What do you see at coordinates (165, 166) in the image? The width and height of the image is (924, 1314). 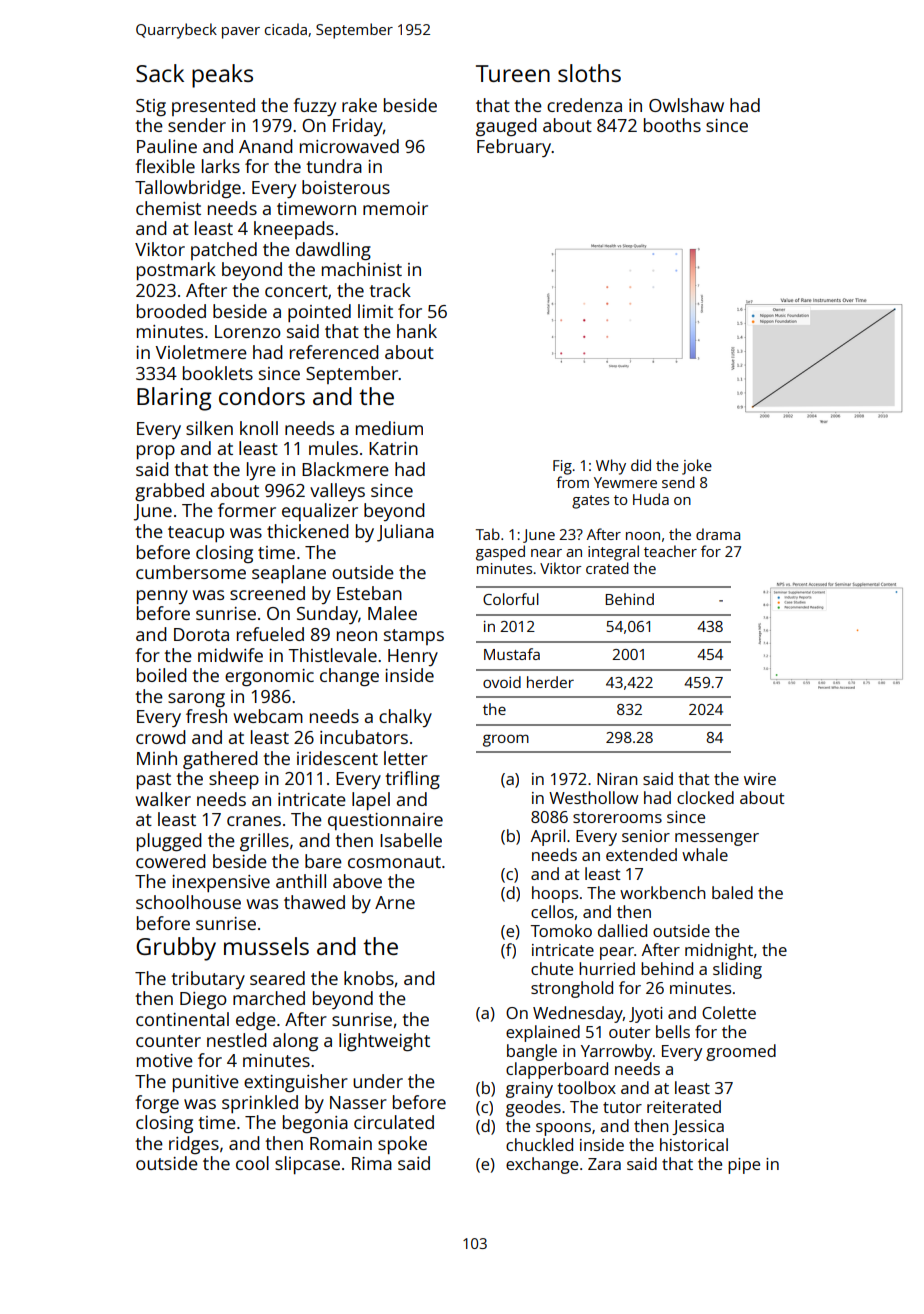 I see `flexible` at bounding box center [165, 166].
